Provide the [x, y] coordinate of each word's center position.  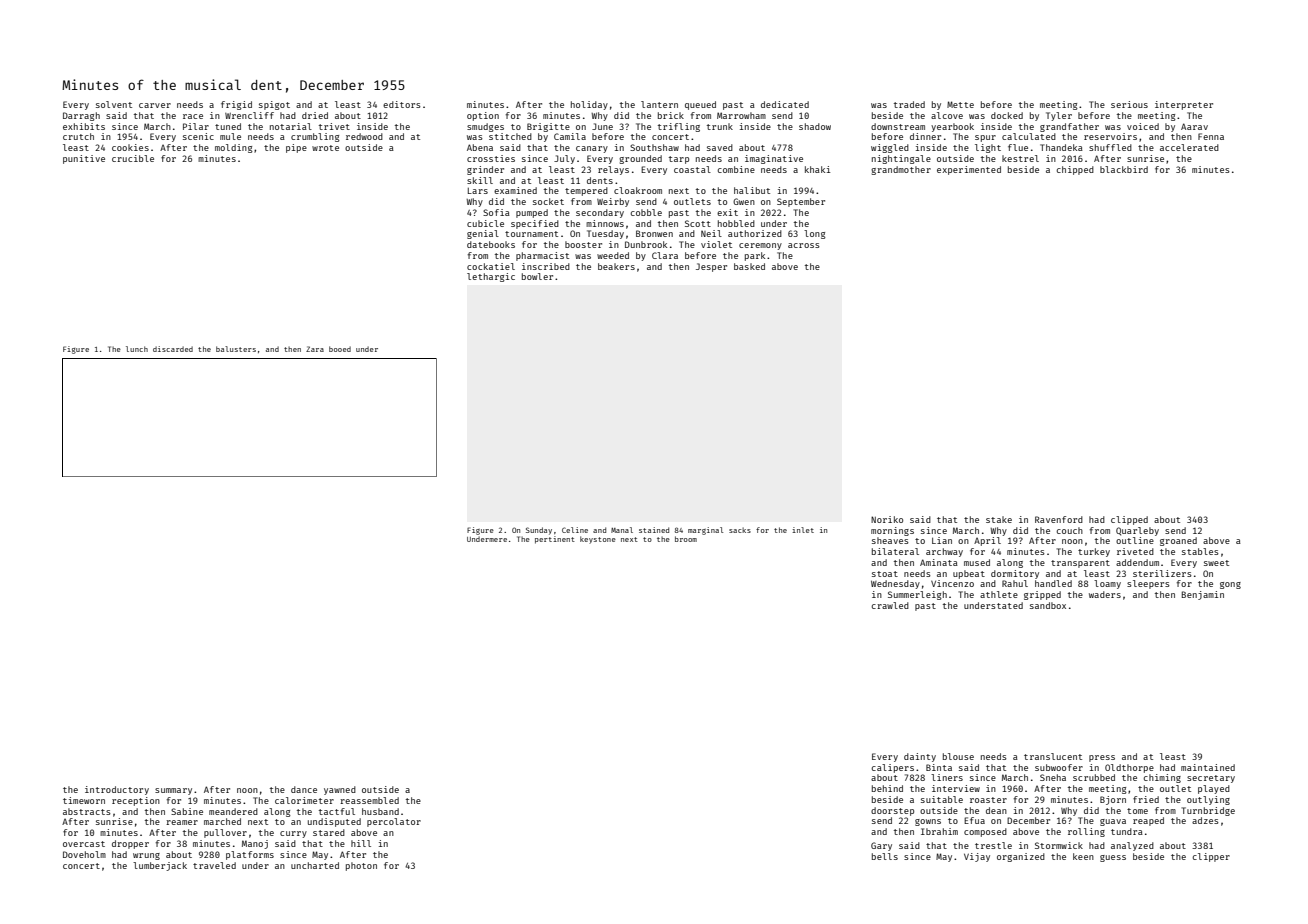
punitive [84, 159]
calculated [1029, 136]
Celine [575, 530]
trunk [720, 126]
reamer [182, 822]
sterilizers [1162, 573]
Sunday [539, 531]
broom [686, 539]
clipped [1129, 520]
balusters [236, 349]
